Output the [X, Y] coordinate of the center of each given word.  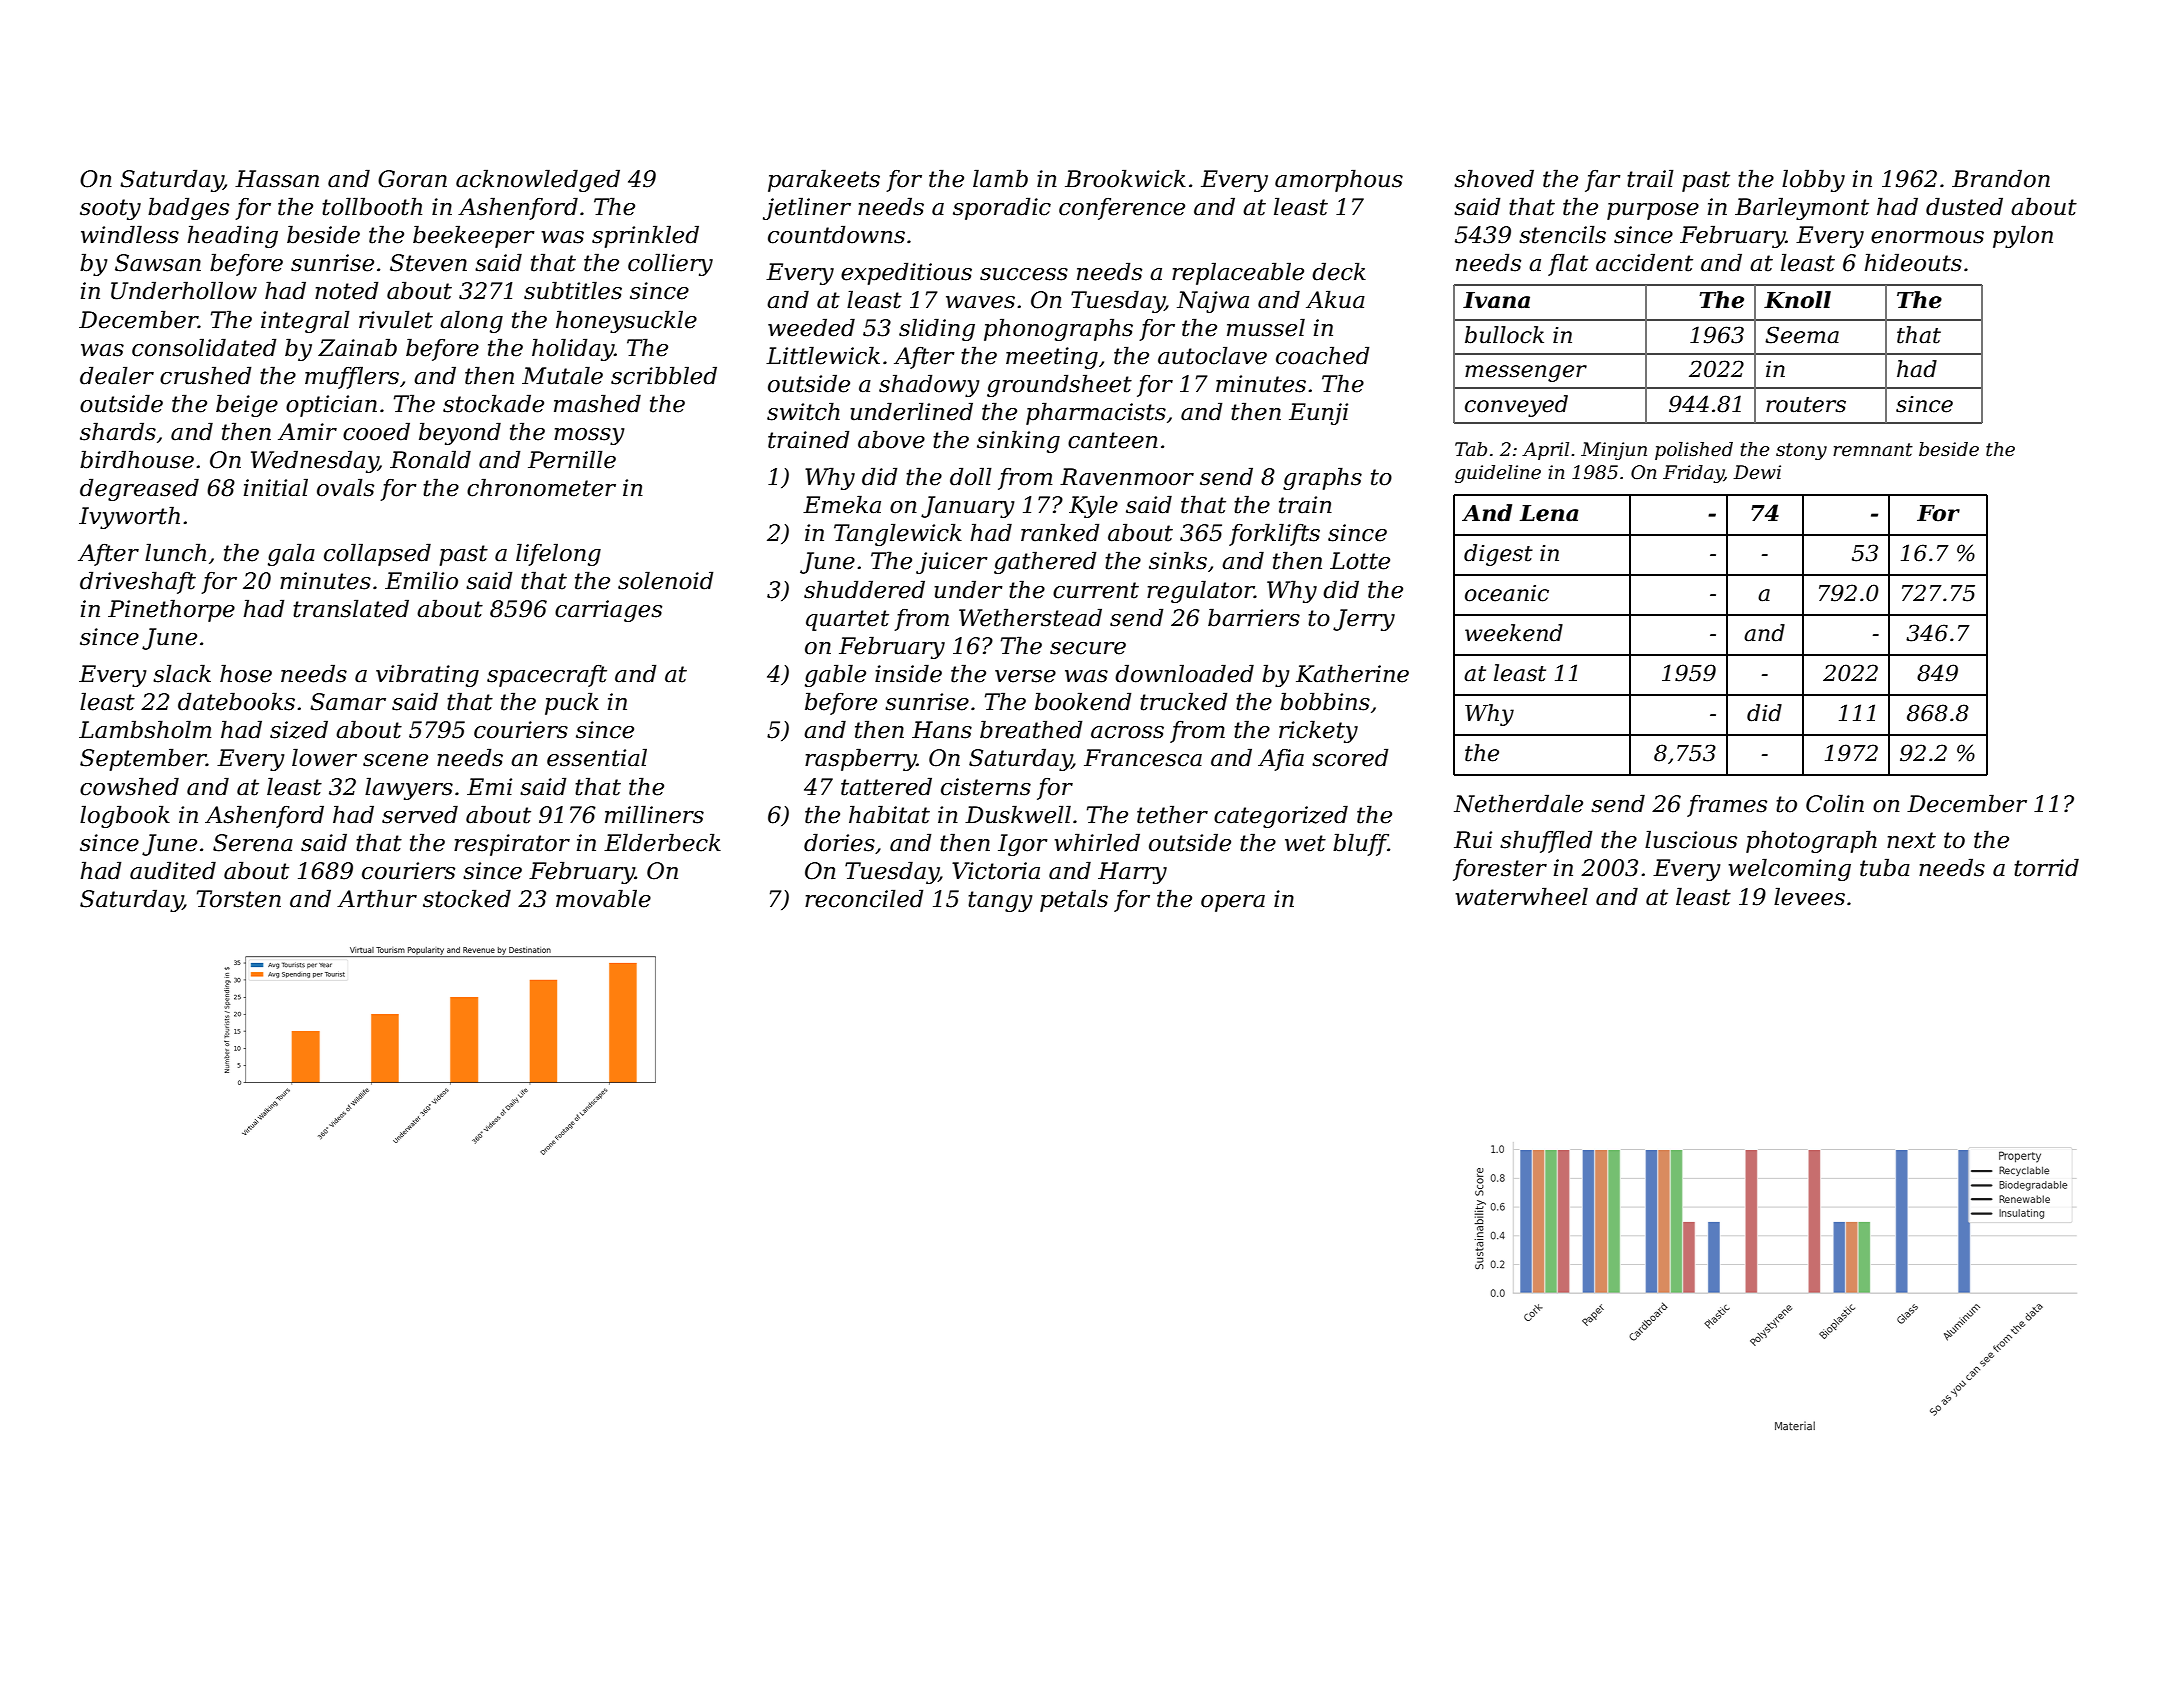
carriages [608, 611]
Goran [412, 179]
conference [1122, 209]
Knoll [1797, 300]
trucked [1183, 701]
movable [603, 898]
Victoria [996, 871]
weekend [1514, 633]
